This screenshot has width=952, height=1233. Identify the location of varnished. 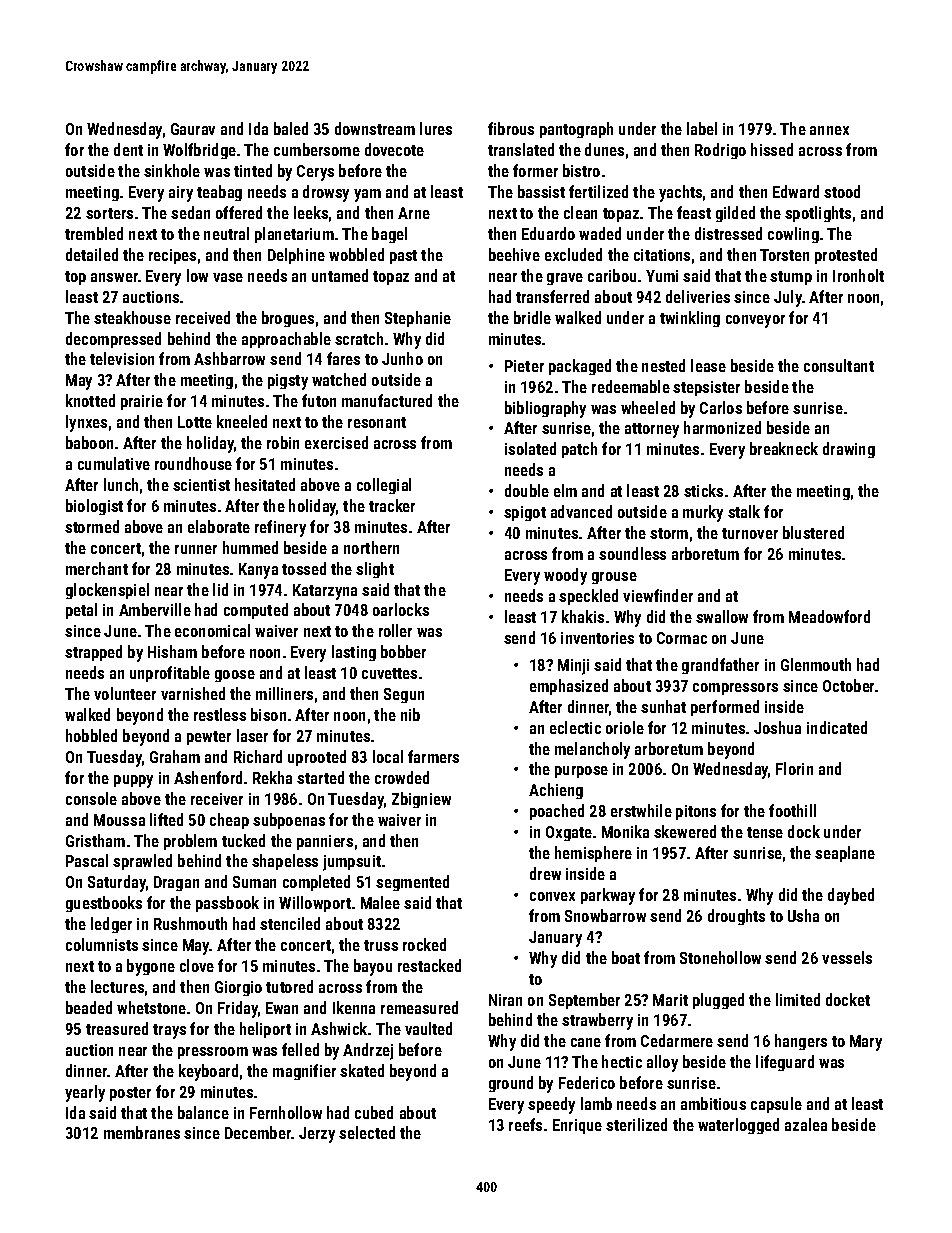
(193, 693).
